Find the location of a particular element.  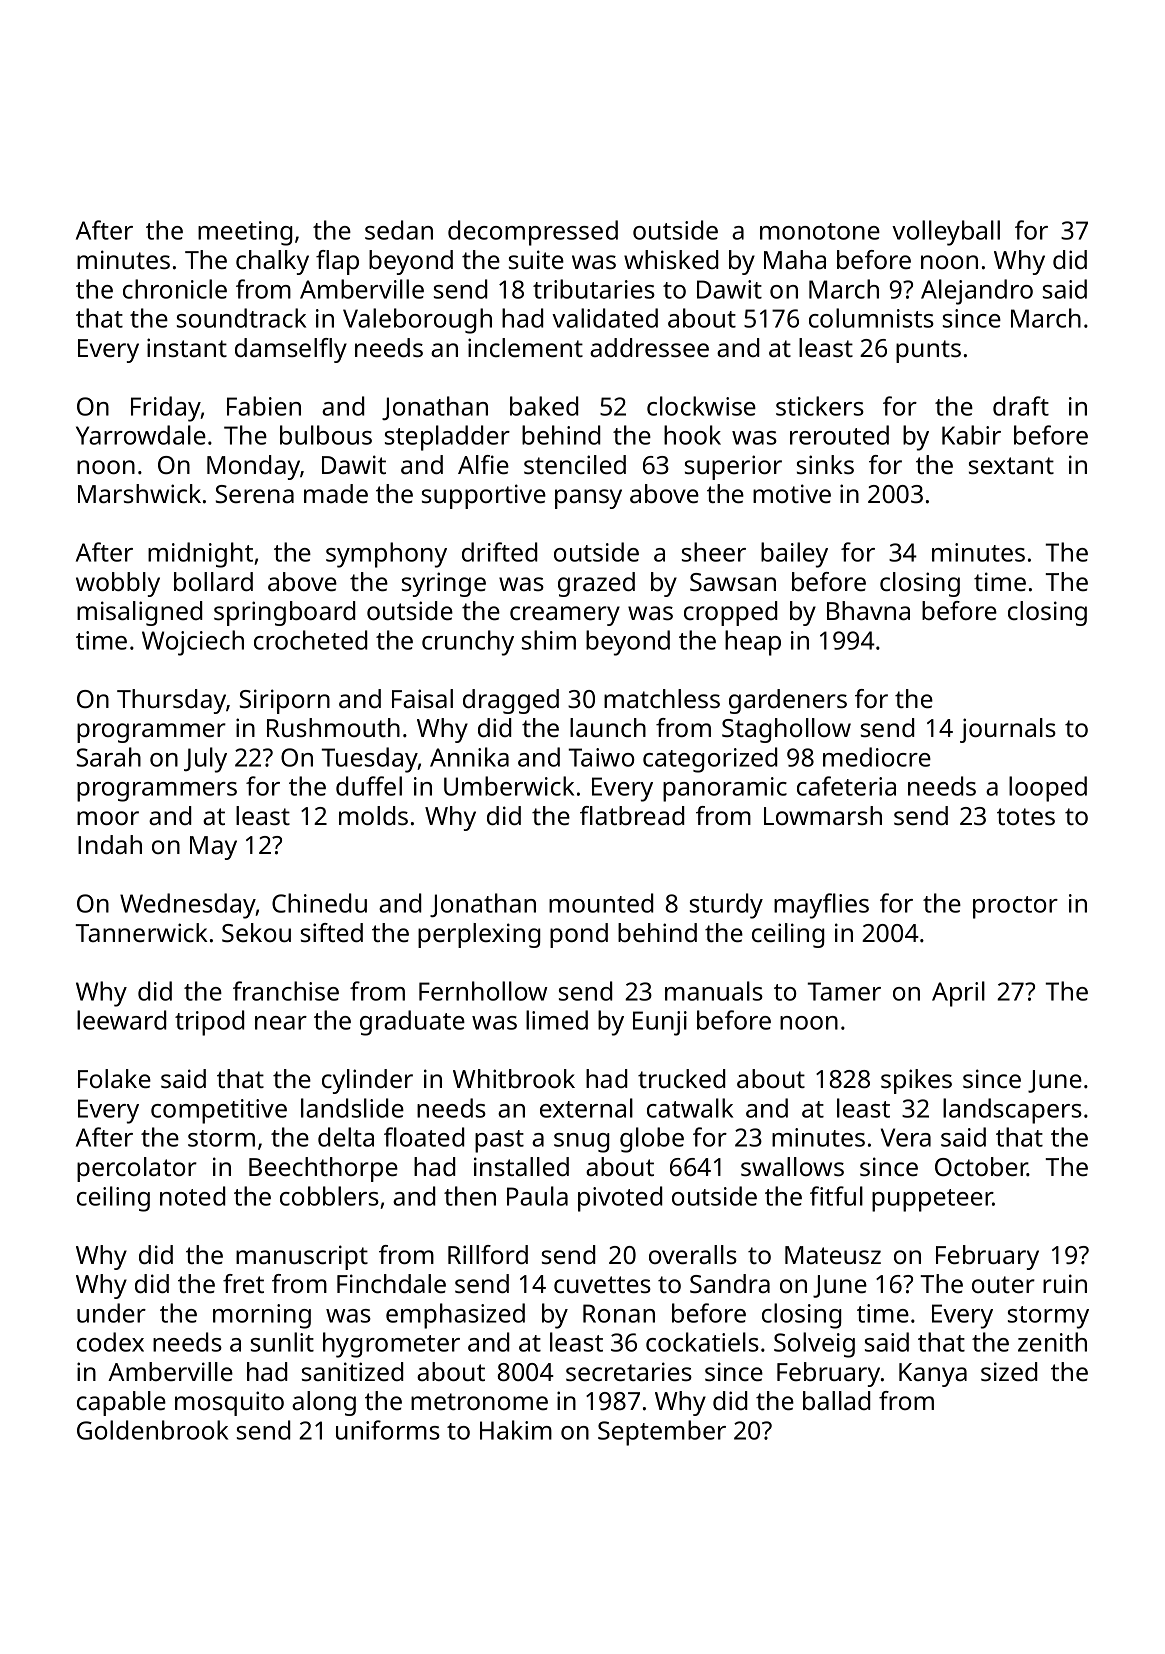

grazed is located at coordinates (596, 584).
